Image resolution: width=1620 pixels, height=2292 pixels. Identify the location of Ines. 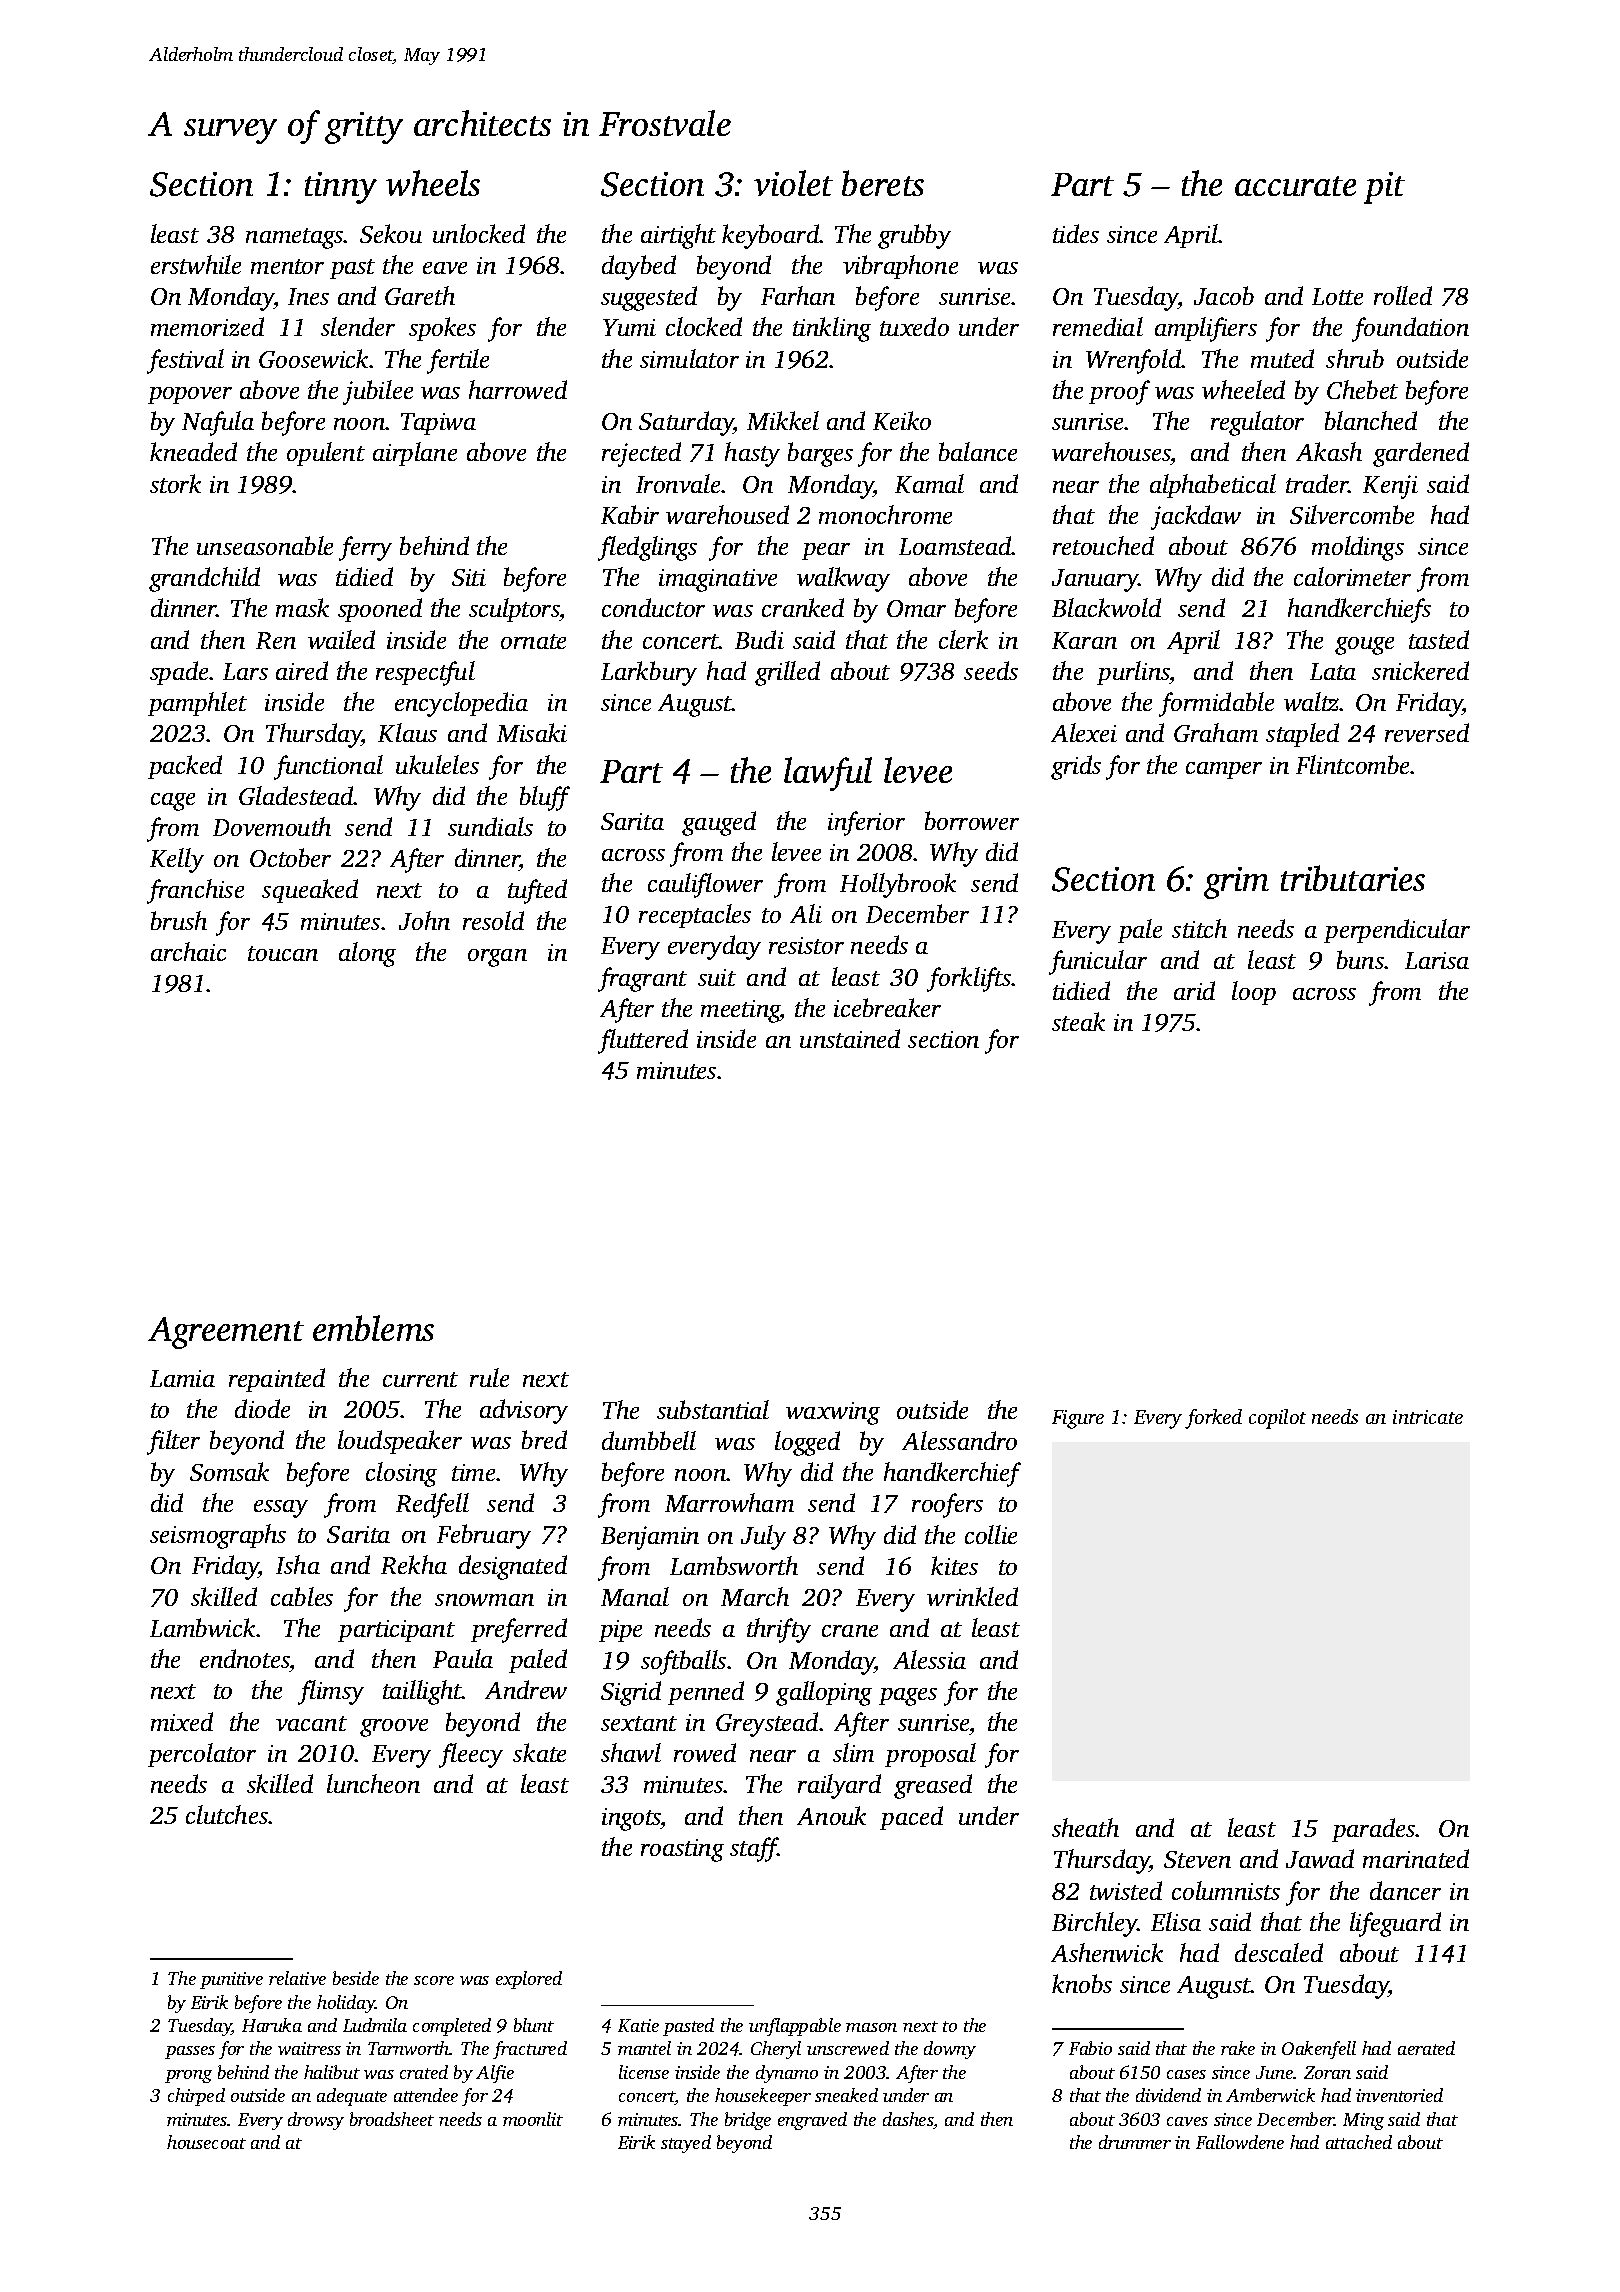
(308, 296).
